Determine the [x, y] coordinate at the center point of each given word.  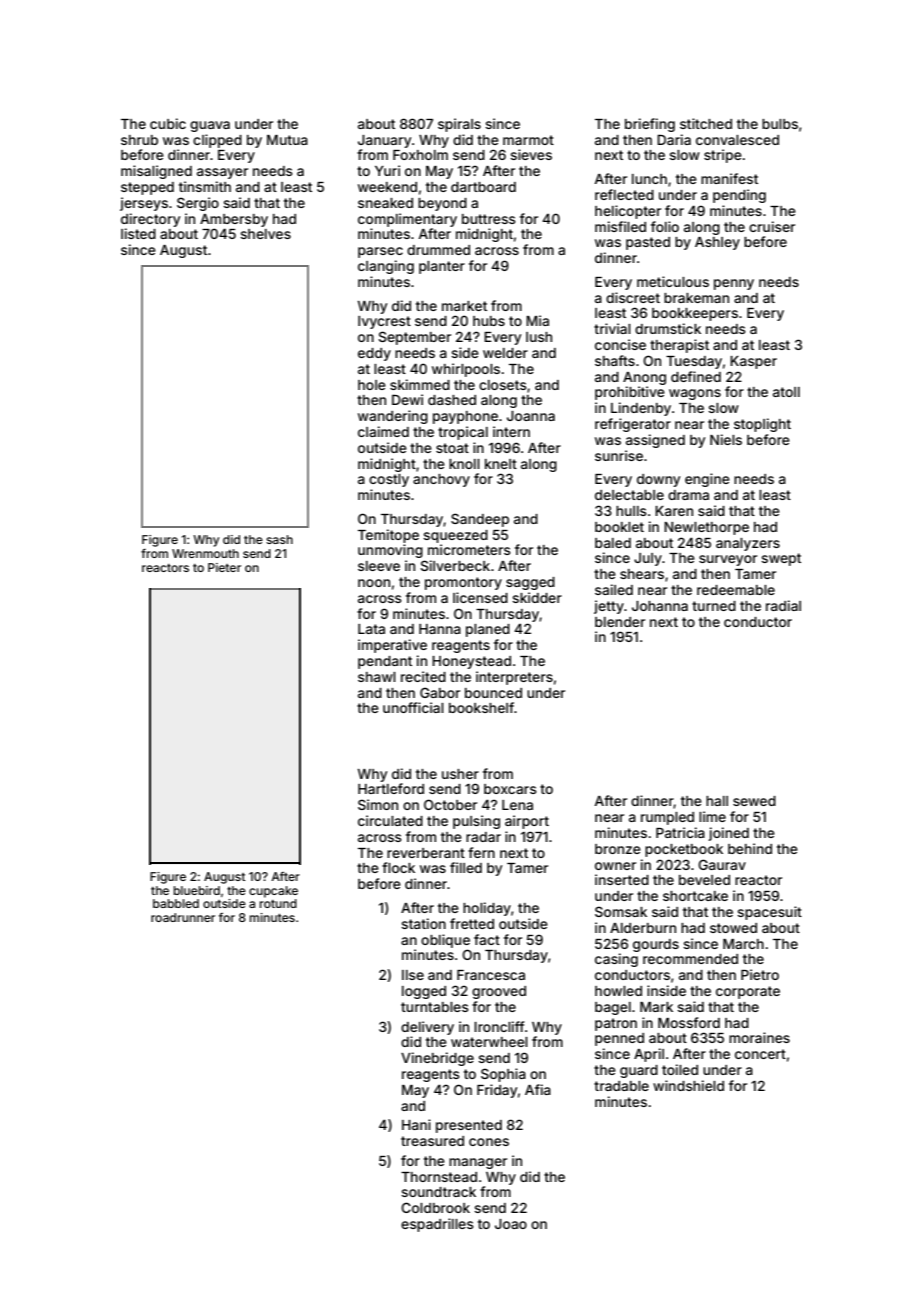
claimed [383, 431]
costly [389, 480]
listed [138, 233]
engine [707, 480]
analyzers [748, 544]
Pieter [224, 567]
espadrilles [437, 1225]
